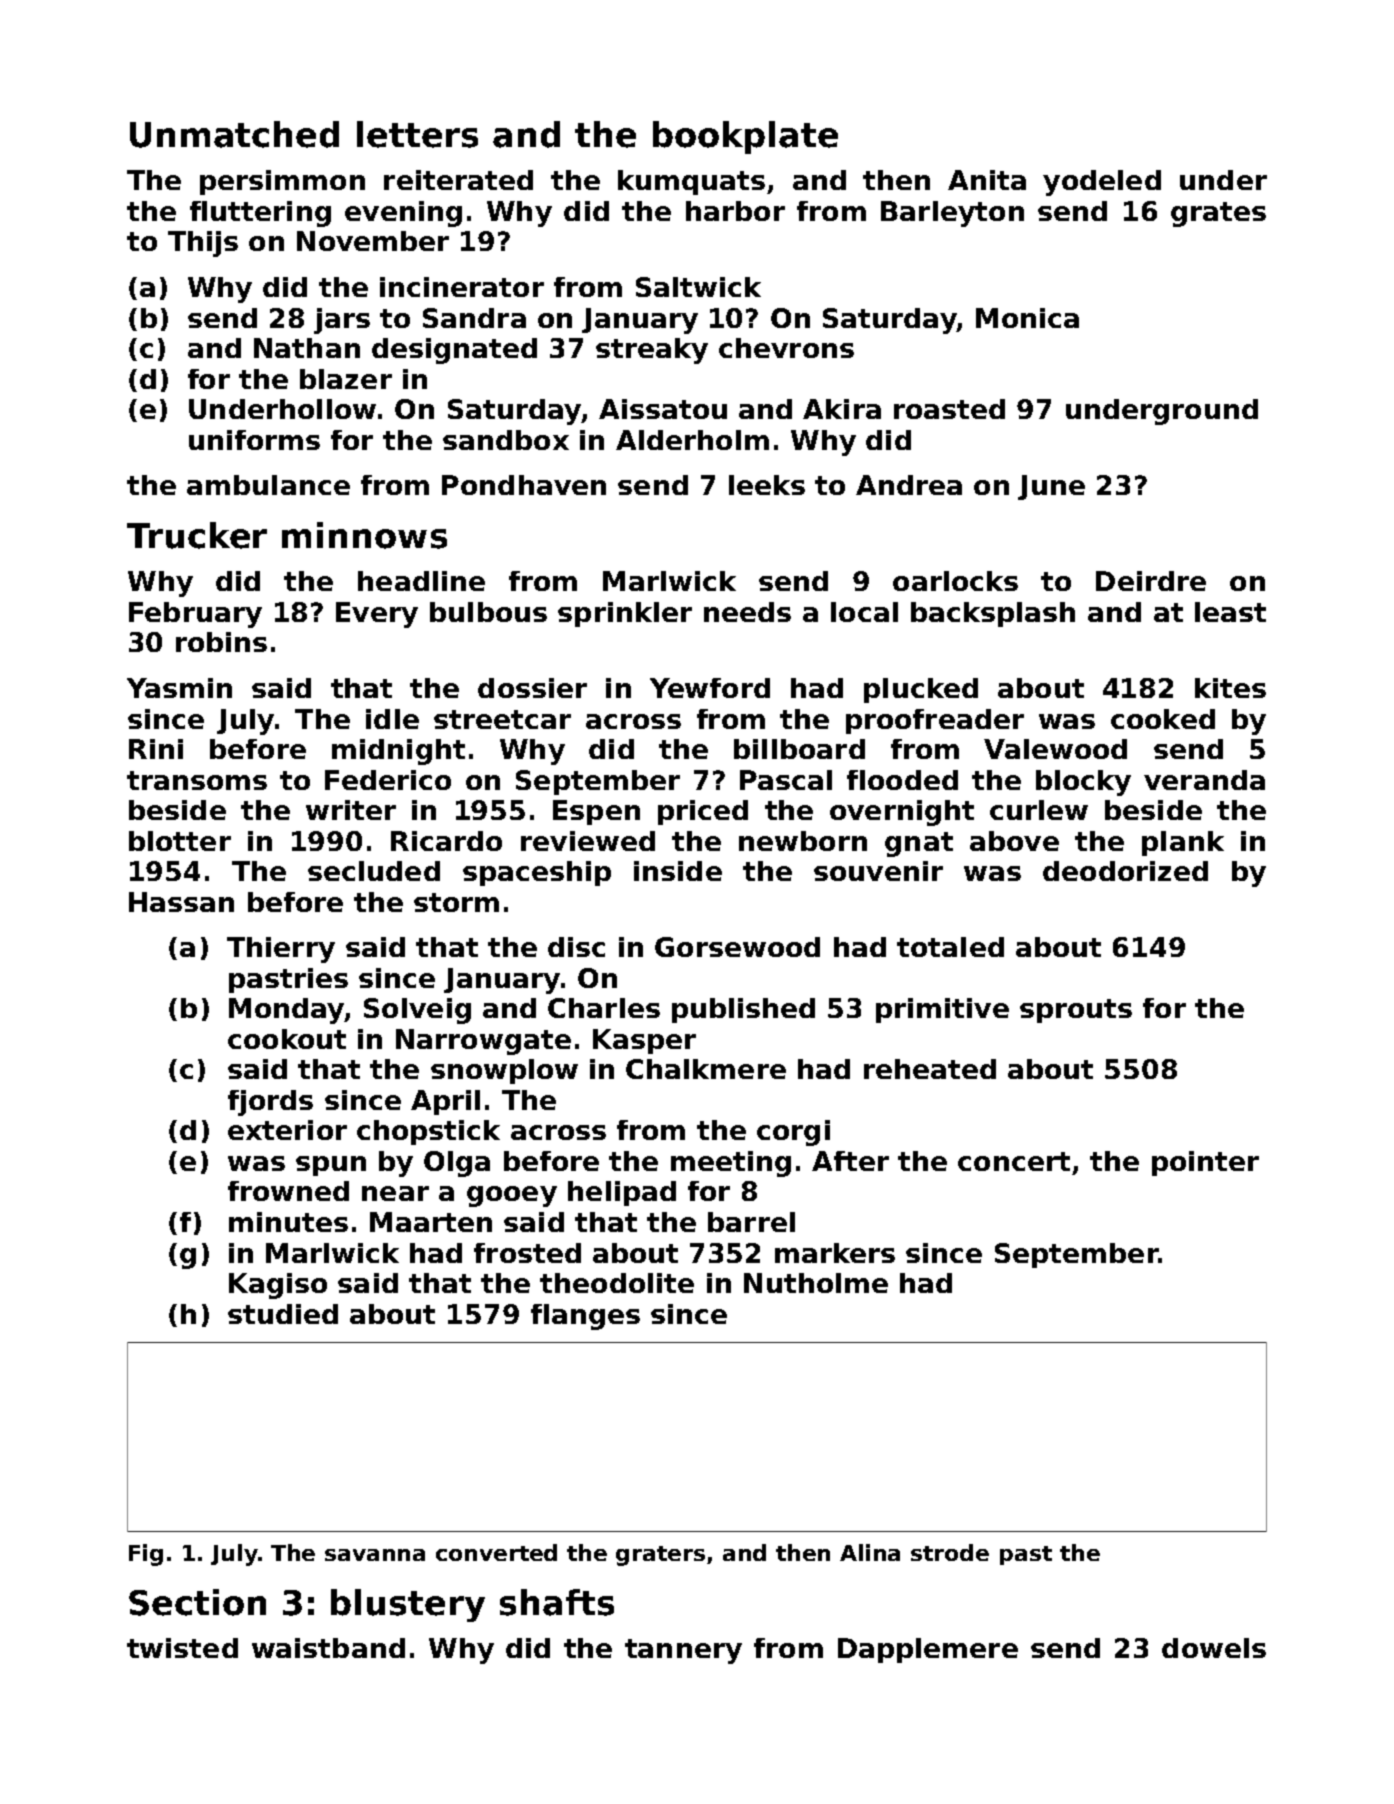 This image has width=1394, height=1804. I want to click on bookplate, so click(745, 137).
